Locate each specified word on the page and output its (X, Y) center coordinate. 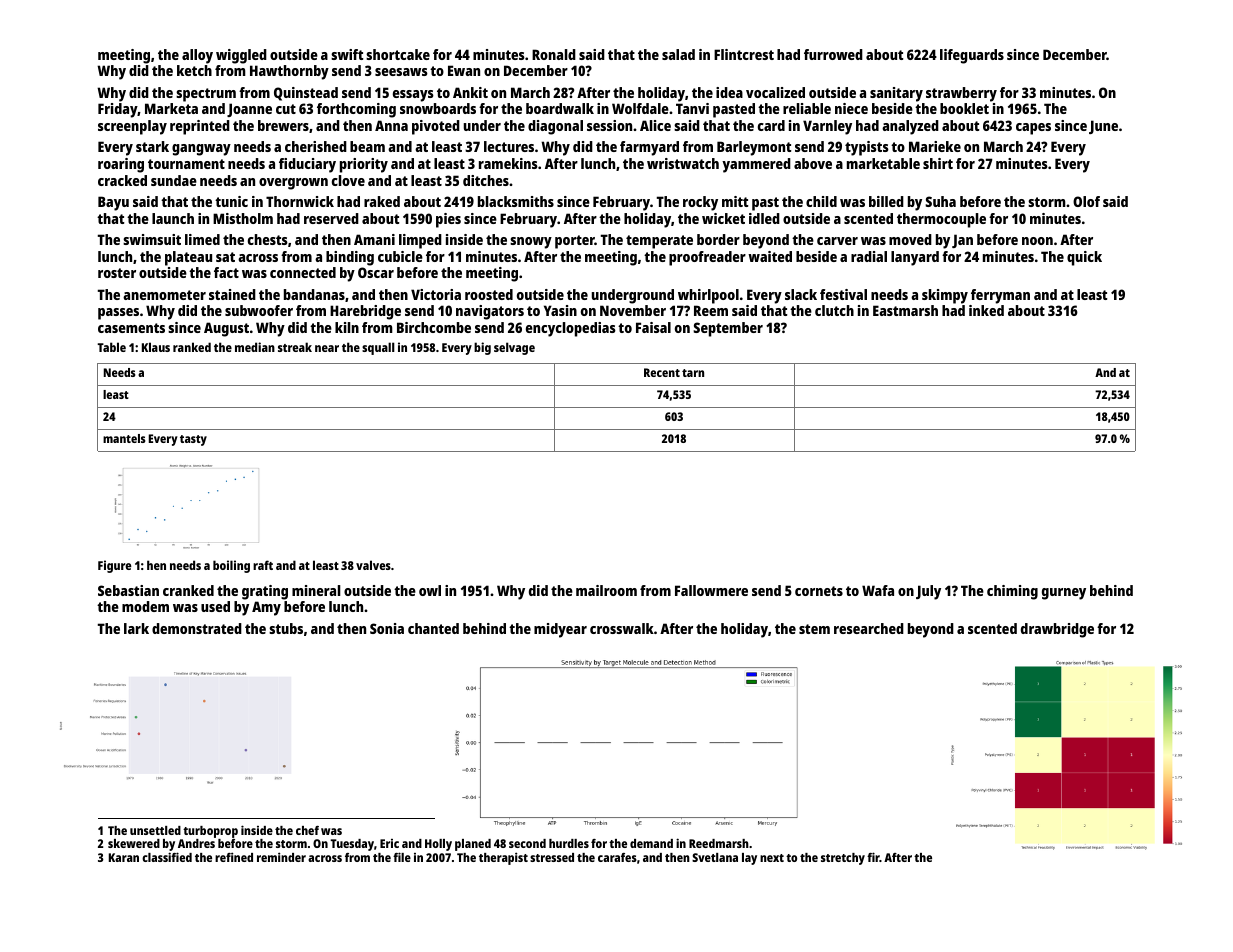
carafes (617, 857)
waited (770, 256)
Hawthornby (289, 72)
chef (307, 830)
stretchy (843, 859)
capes (1033, 129)
